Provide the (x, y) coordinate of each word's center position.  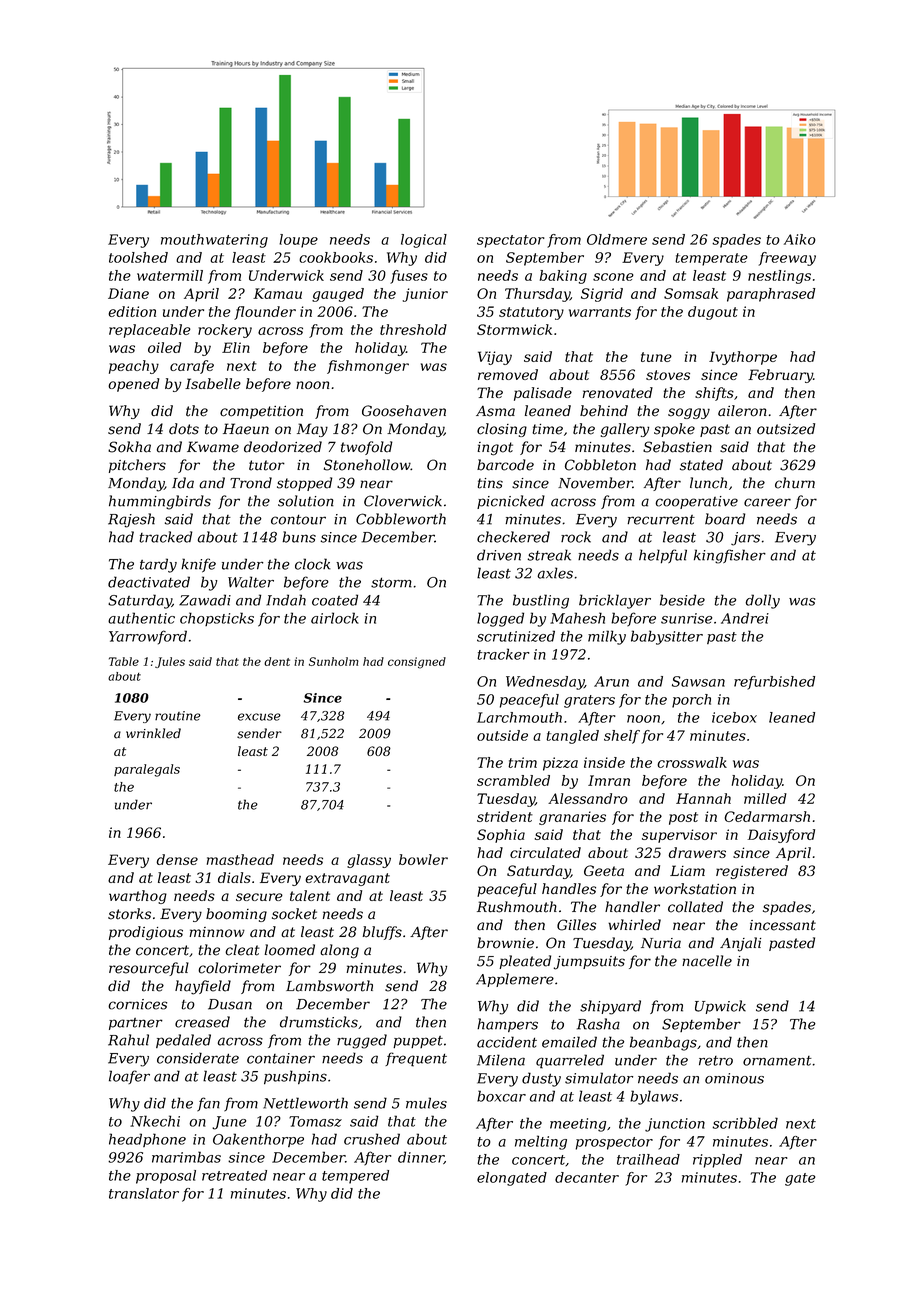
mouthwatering (214, 241)
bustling (541, 601)
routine (178, 716)
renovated (618, 392)
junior (425, 295)
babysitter (667, 637)
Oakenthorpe (258, 1140)
